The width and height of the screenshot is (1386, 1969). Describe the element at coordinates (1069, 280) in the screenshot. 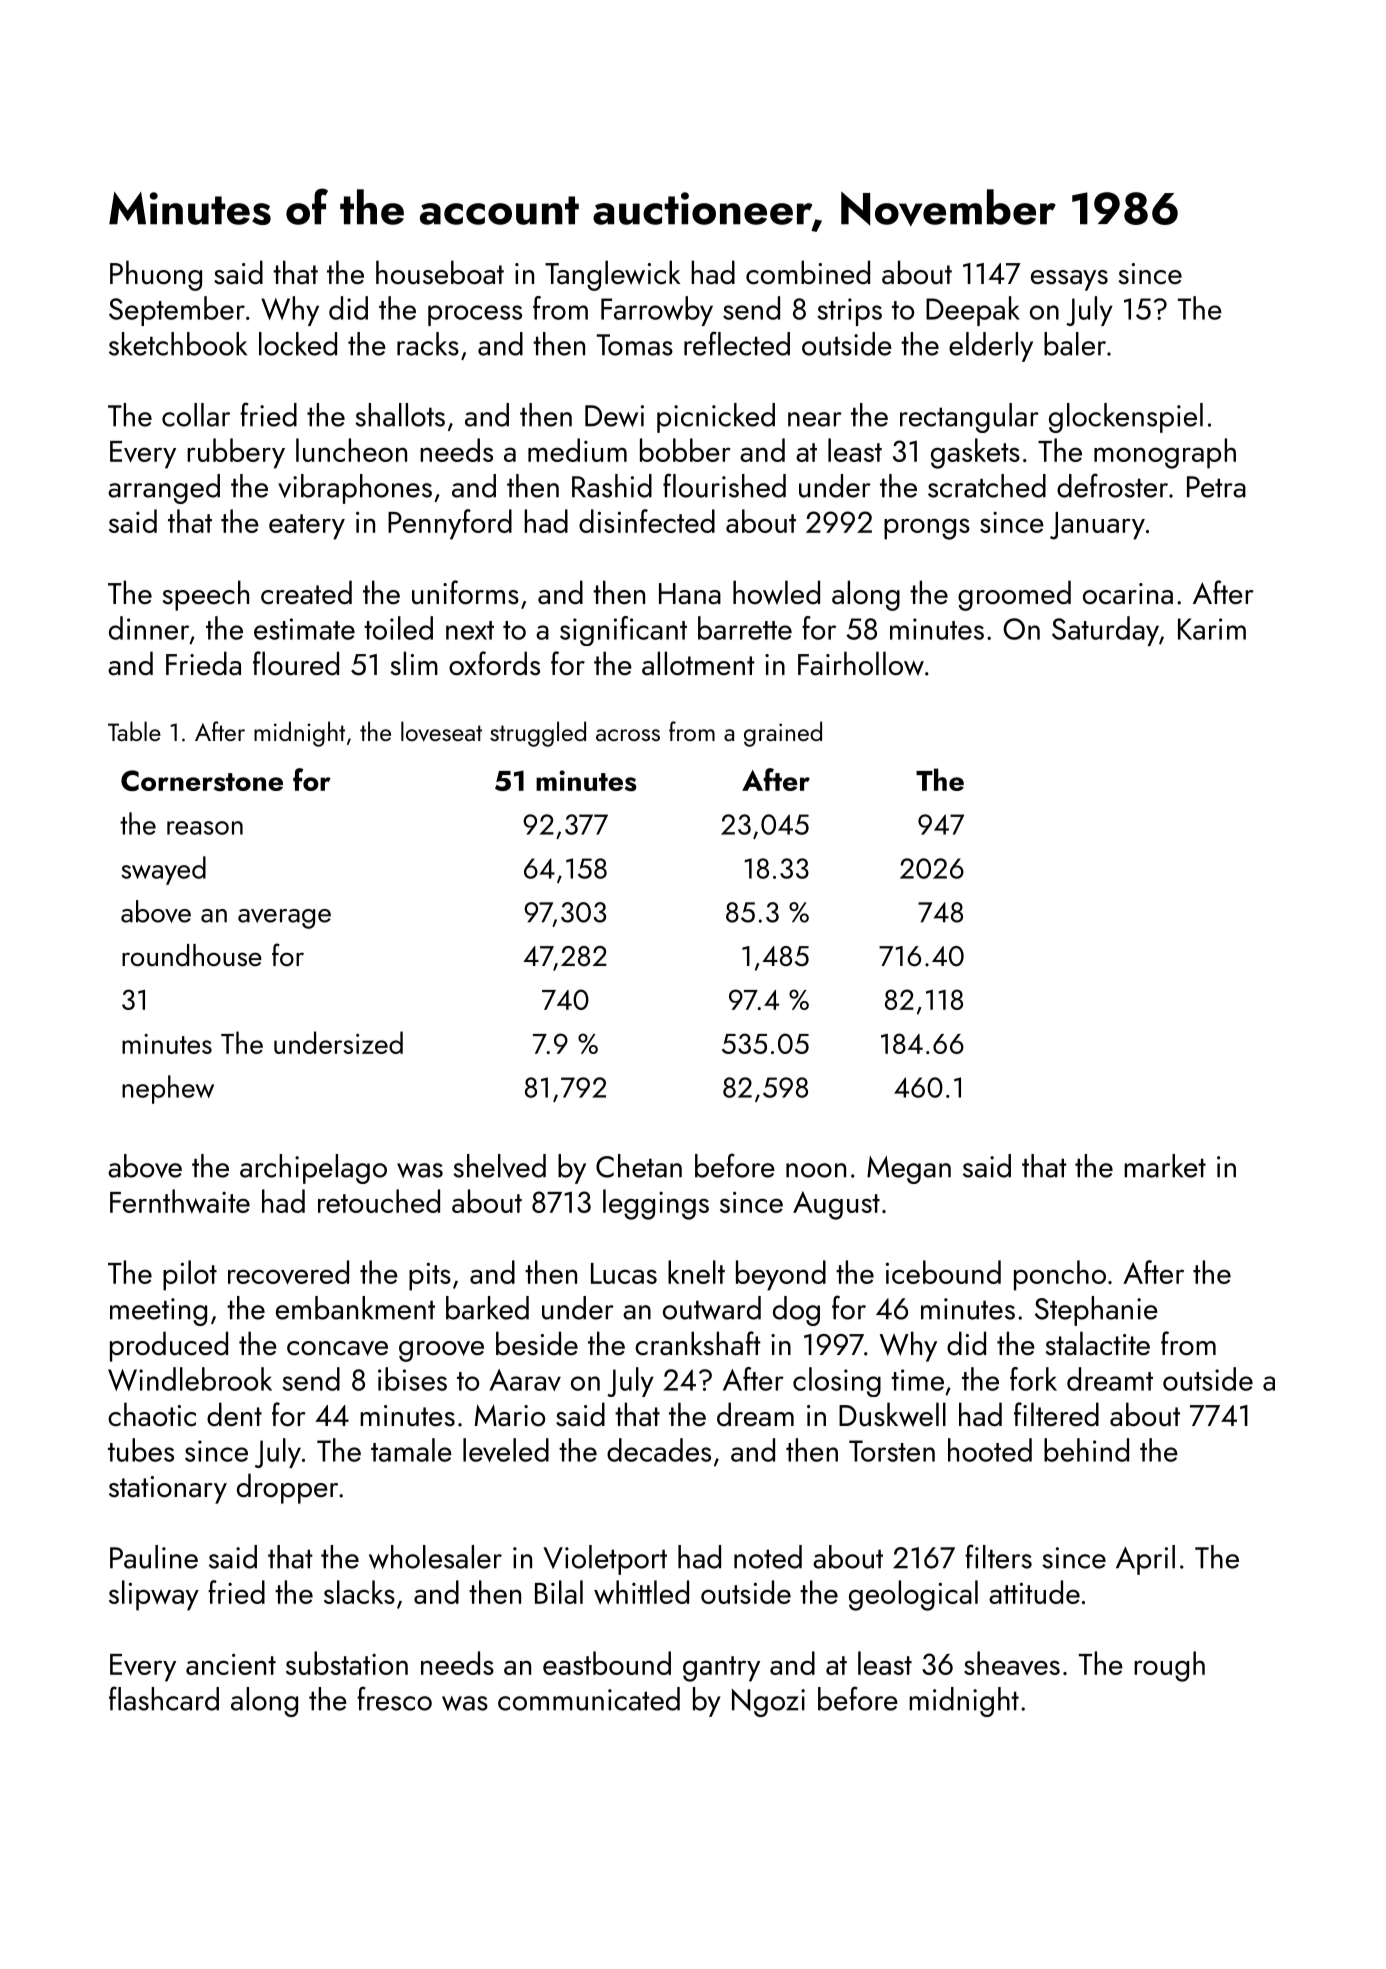

I see `essays` at that location.
